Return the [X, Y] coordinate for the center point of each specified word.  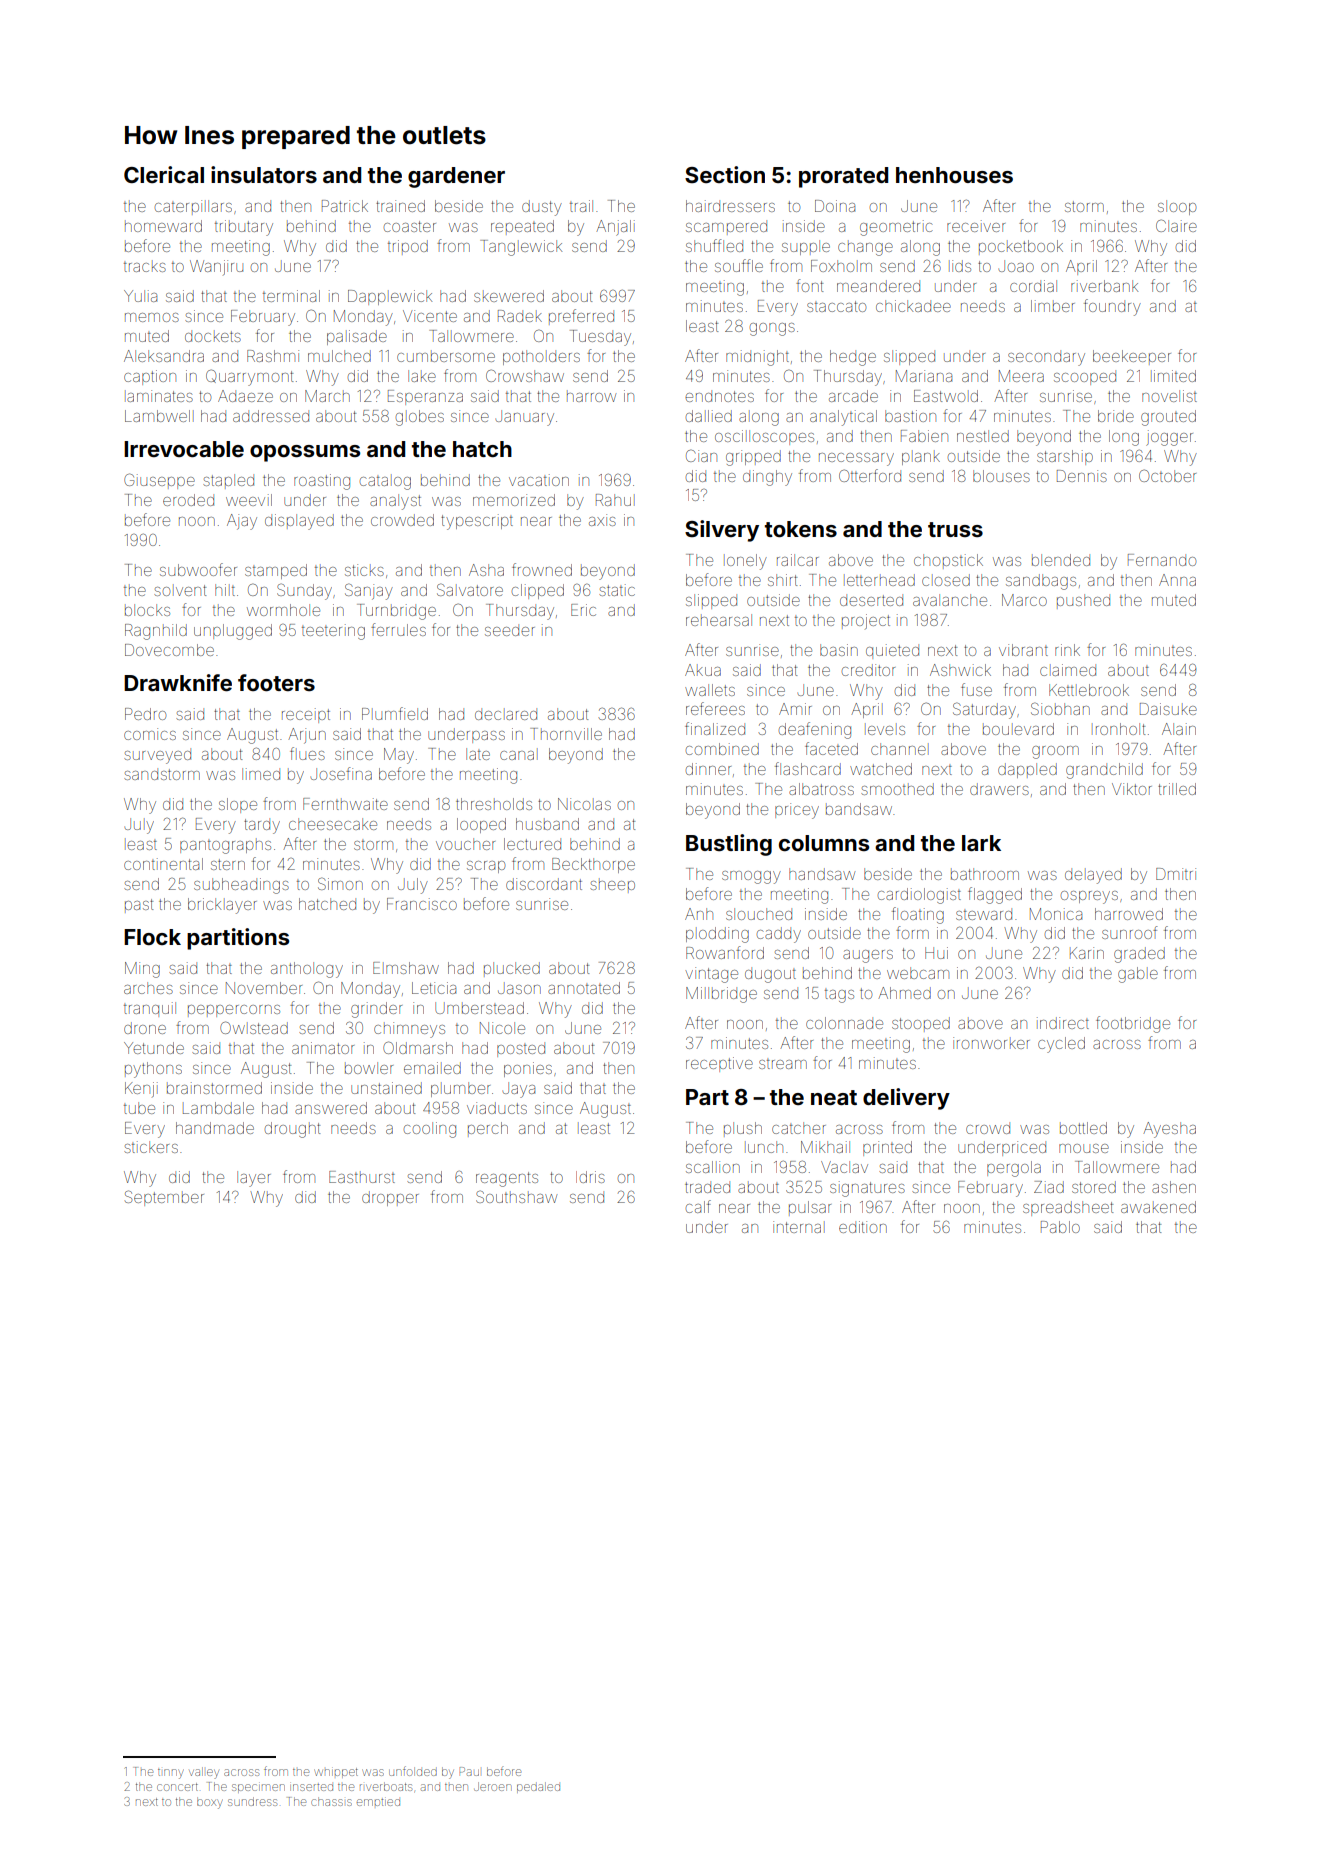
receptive [719, 1064]
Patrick [345, 206]
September [164, 1198]
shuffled [714, 245]
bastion [910, 416]
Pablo [1060, 1227]
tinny [170, 1774]
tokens [801, 529]
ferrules [398, 629]
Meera [1021, 376]
